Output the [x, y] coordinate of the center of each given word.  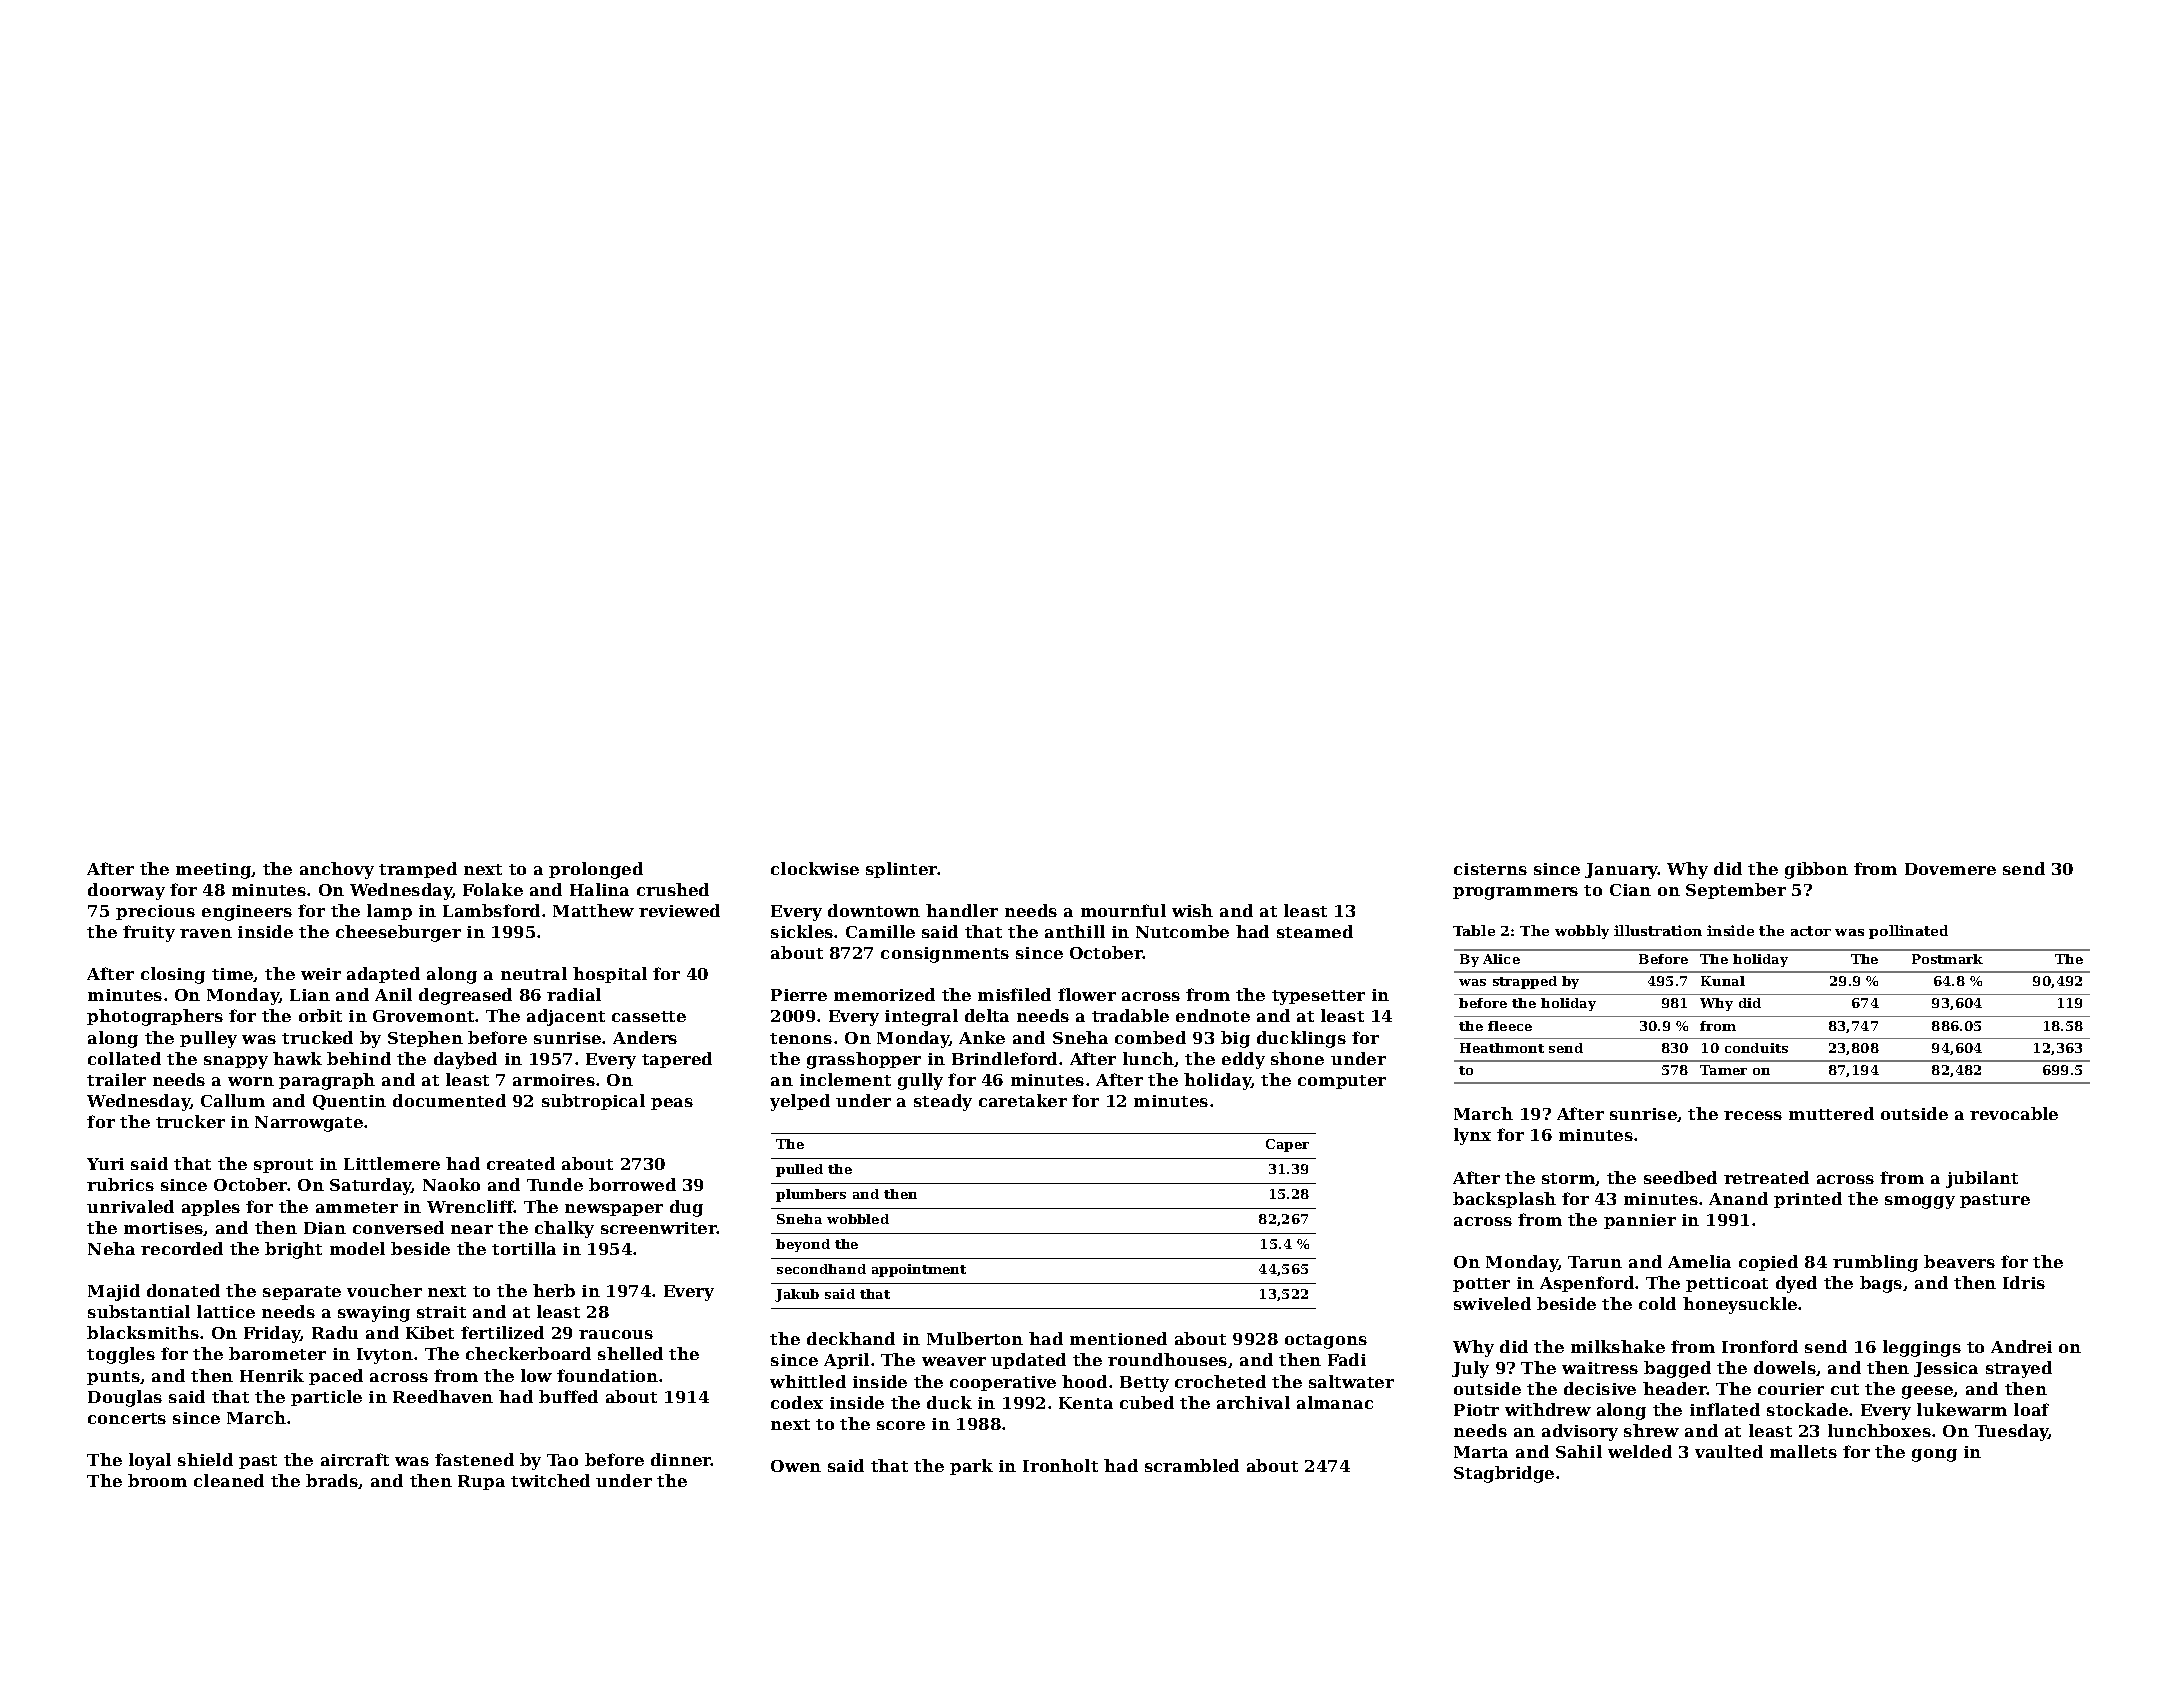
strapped [1525, 982]
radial [574, 994]
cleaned [229, 1480]
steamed [1315, 931]
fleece [1510, 1026]
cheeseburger [398, 933]
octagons [1326, 1341]
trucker [190, 1121]
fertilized [502, 1332]
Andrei [2021, 1346]
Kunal [1723, 981]
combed [1150, 1037]
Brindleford [1004, 1058]
